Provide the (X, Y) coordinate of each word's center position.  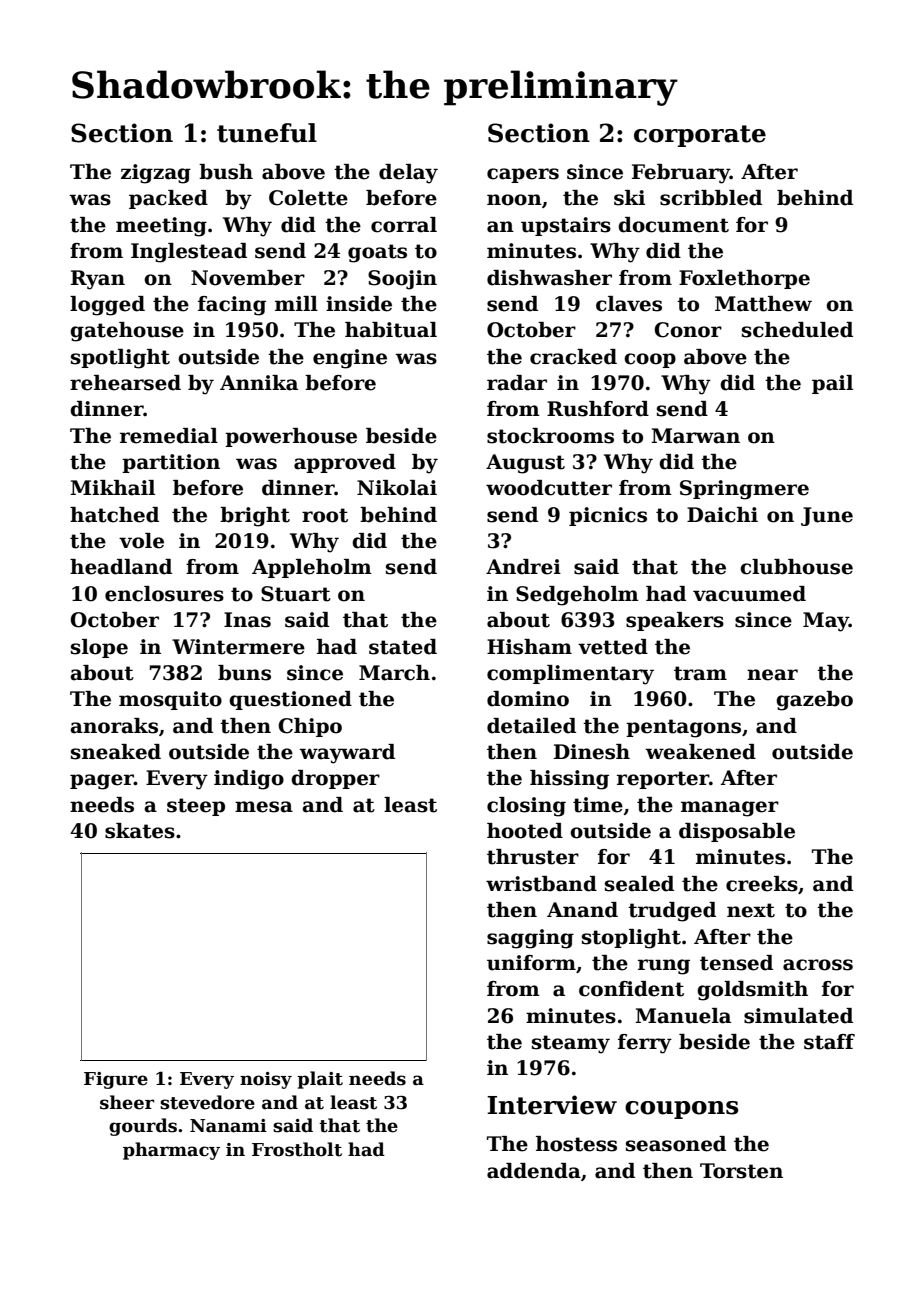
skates (140, 831)
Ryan (98, 280)
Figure (116, 1080)
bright (255, 517)
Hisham (529, 647)
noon (514, 200)
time (598, 805)
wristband (541, 884)
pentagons (683, 728)
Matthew (763, 304)
